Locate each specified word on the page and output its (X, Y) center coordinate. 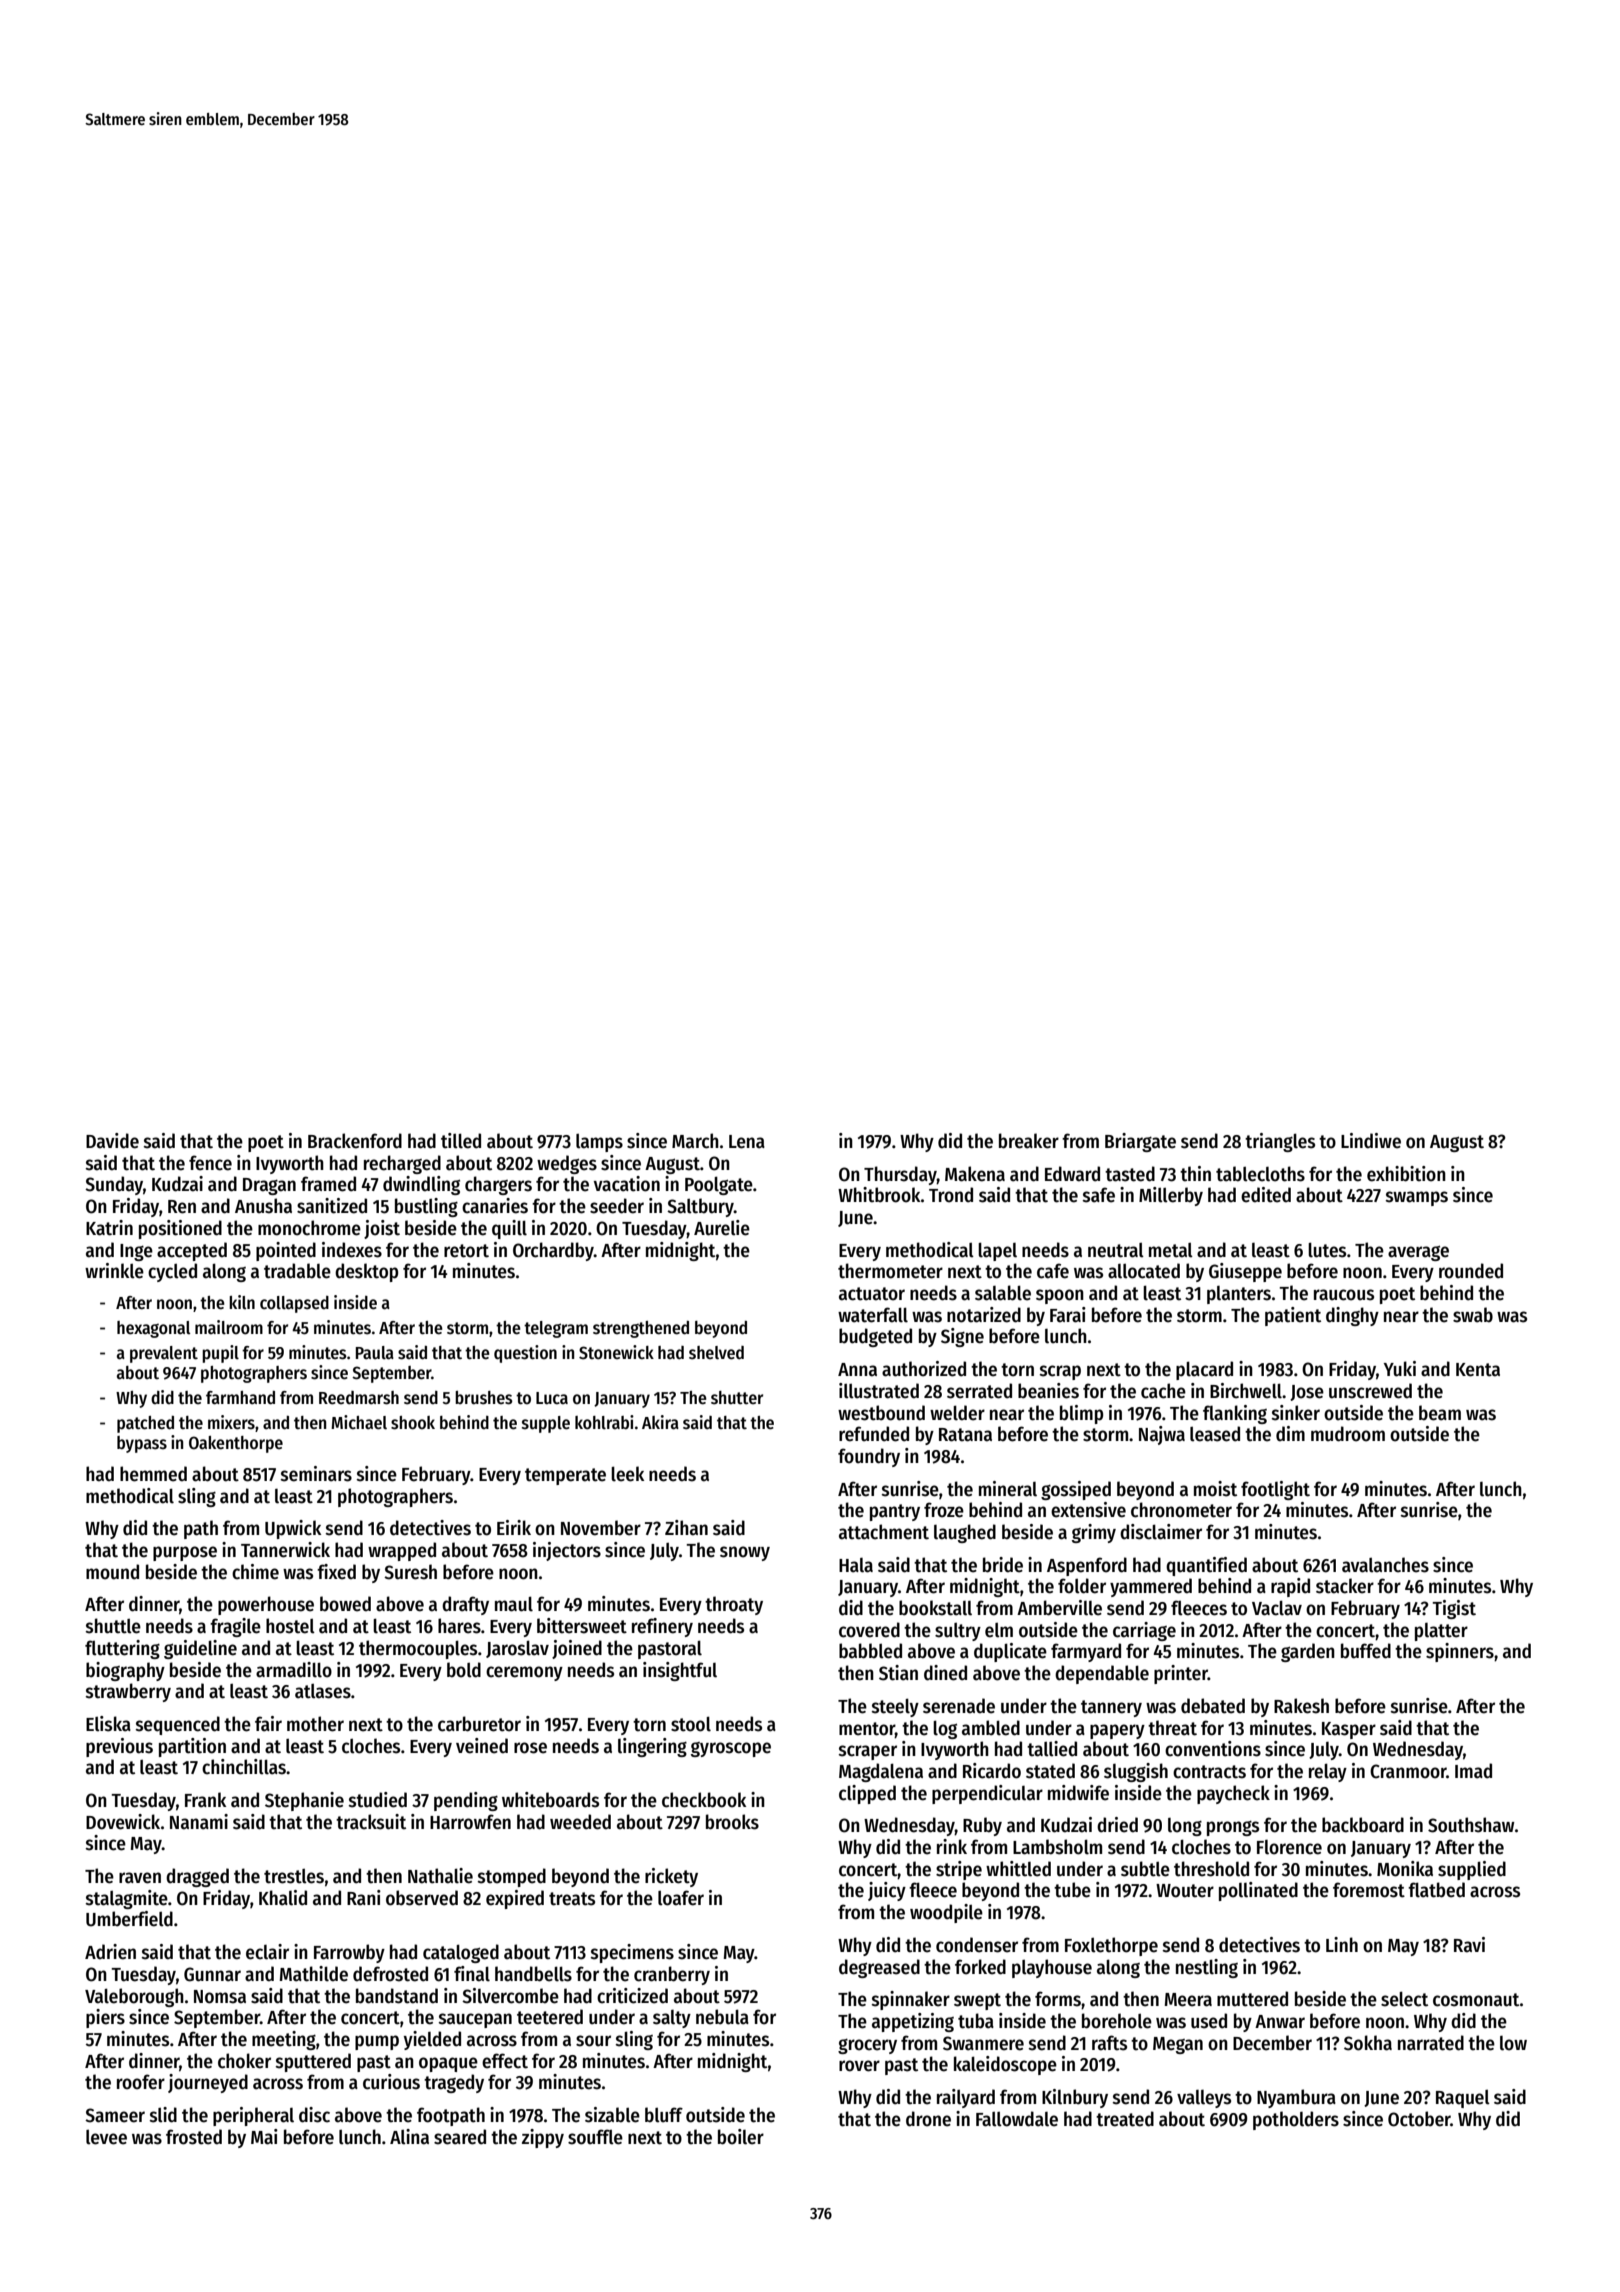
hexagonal (153, 1329)
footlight (1275, 1490)
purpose (185, 1553)
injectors (567, 1551)
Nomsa (220, 1997)
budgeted (875, 1337)
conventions (1213, 1749)
